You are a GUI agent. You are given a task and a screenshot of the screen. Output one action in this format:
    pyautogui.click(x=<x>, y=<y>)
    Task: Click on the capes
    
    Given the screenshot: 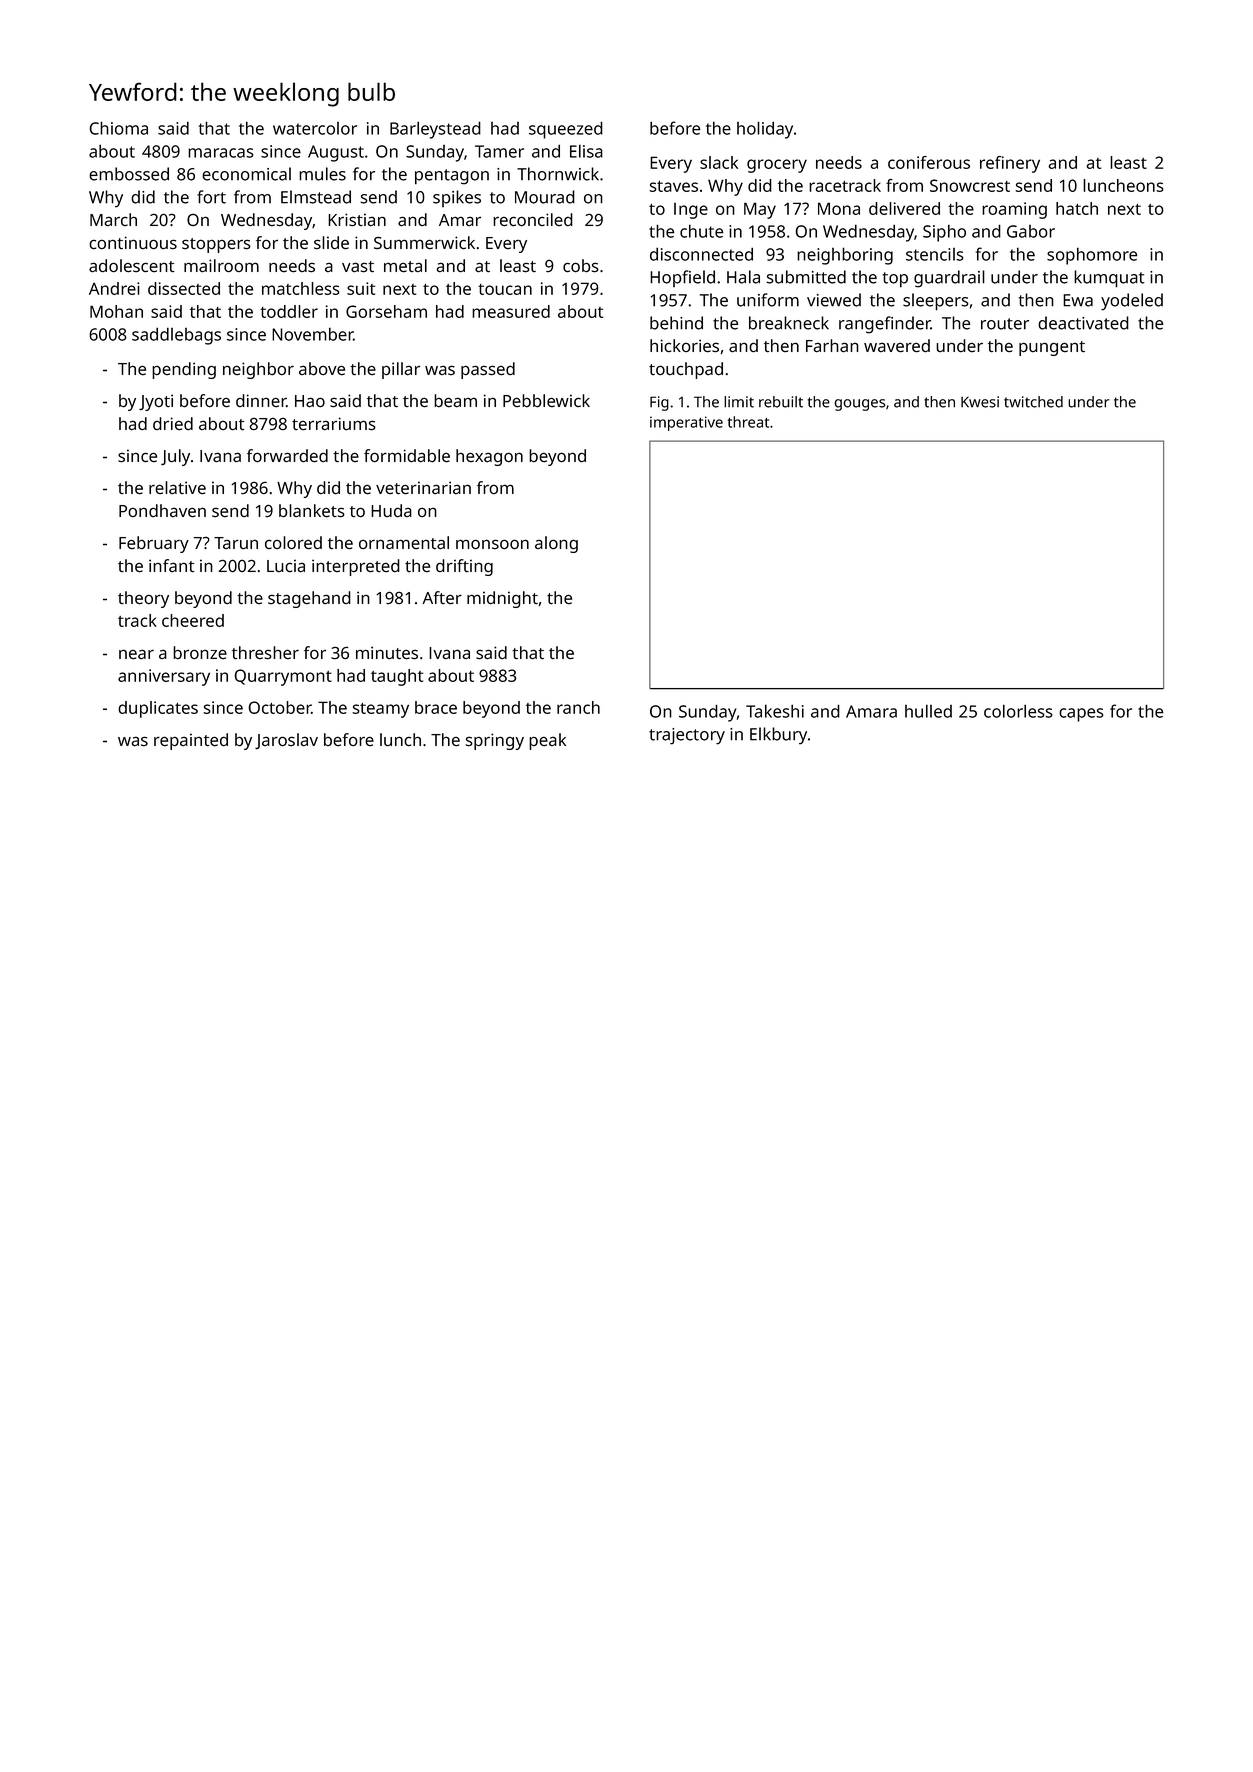 What is the action you would take?
    pyautogui.click(x=1081, y=715)
